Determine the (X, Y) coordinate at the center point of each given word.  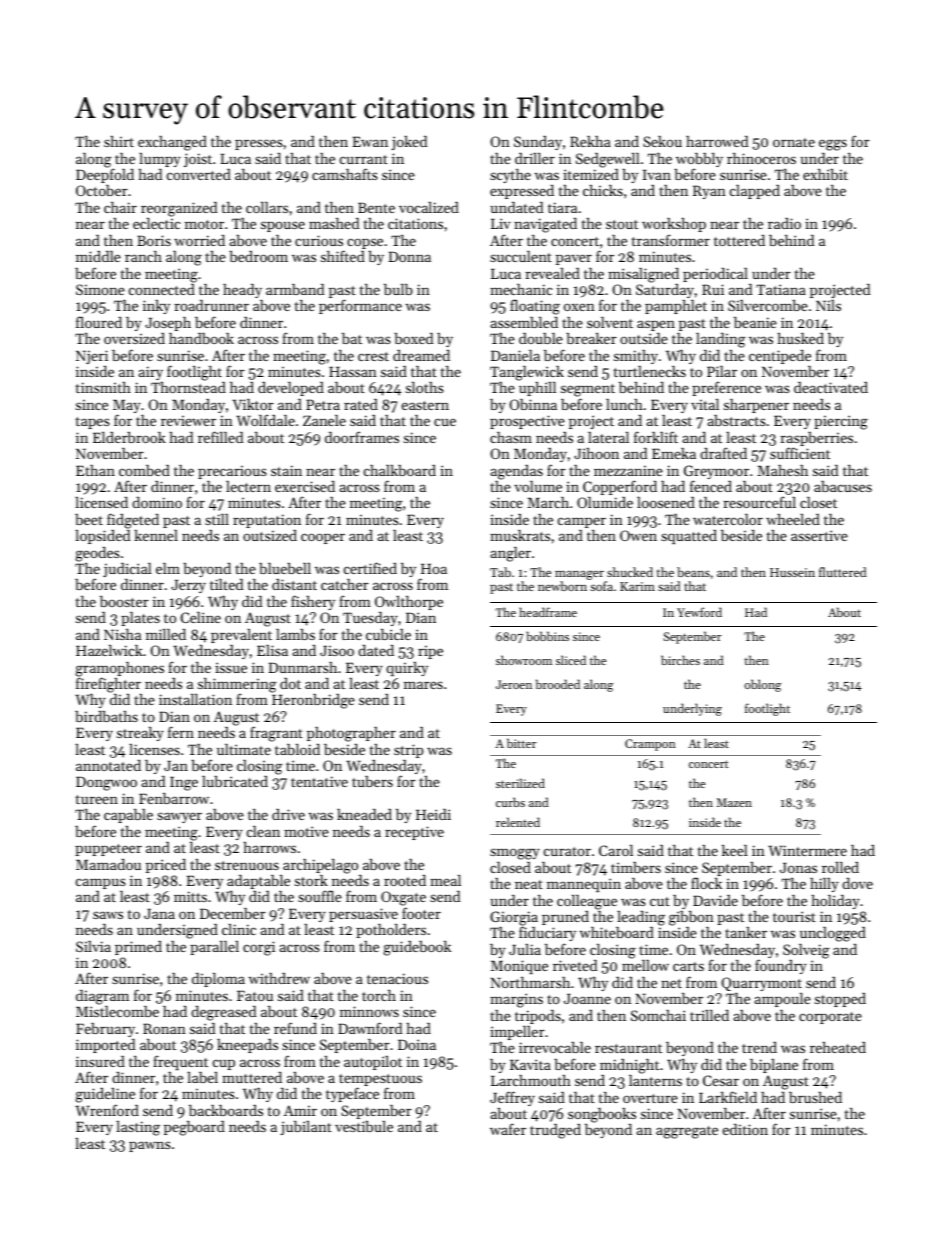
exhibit (825, 174)
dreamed (421, 355)
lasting (138, 1128)
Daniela (515, 355)
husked (800, 338)
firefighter (108, 685)
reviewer (188, 420)
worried (199, 240)
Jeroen (514, 684)
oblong (763, 685)
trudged (555, 1131)
